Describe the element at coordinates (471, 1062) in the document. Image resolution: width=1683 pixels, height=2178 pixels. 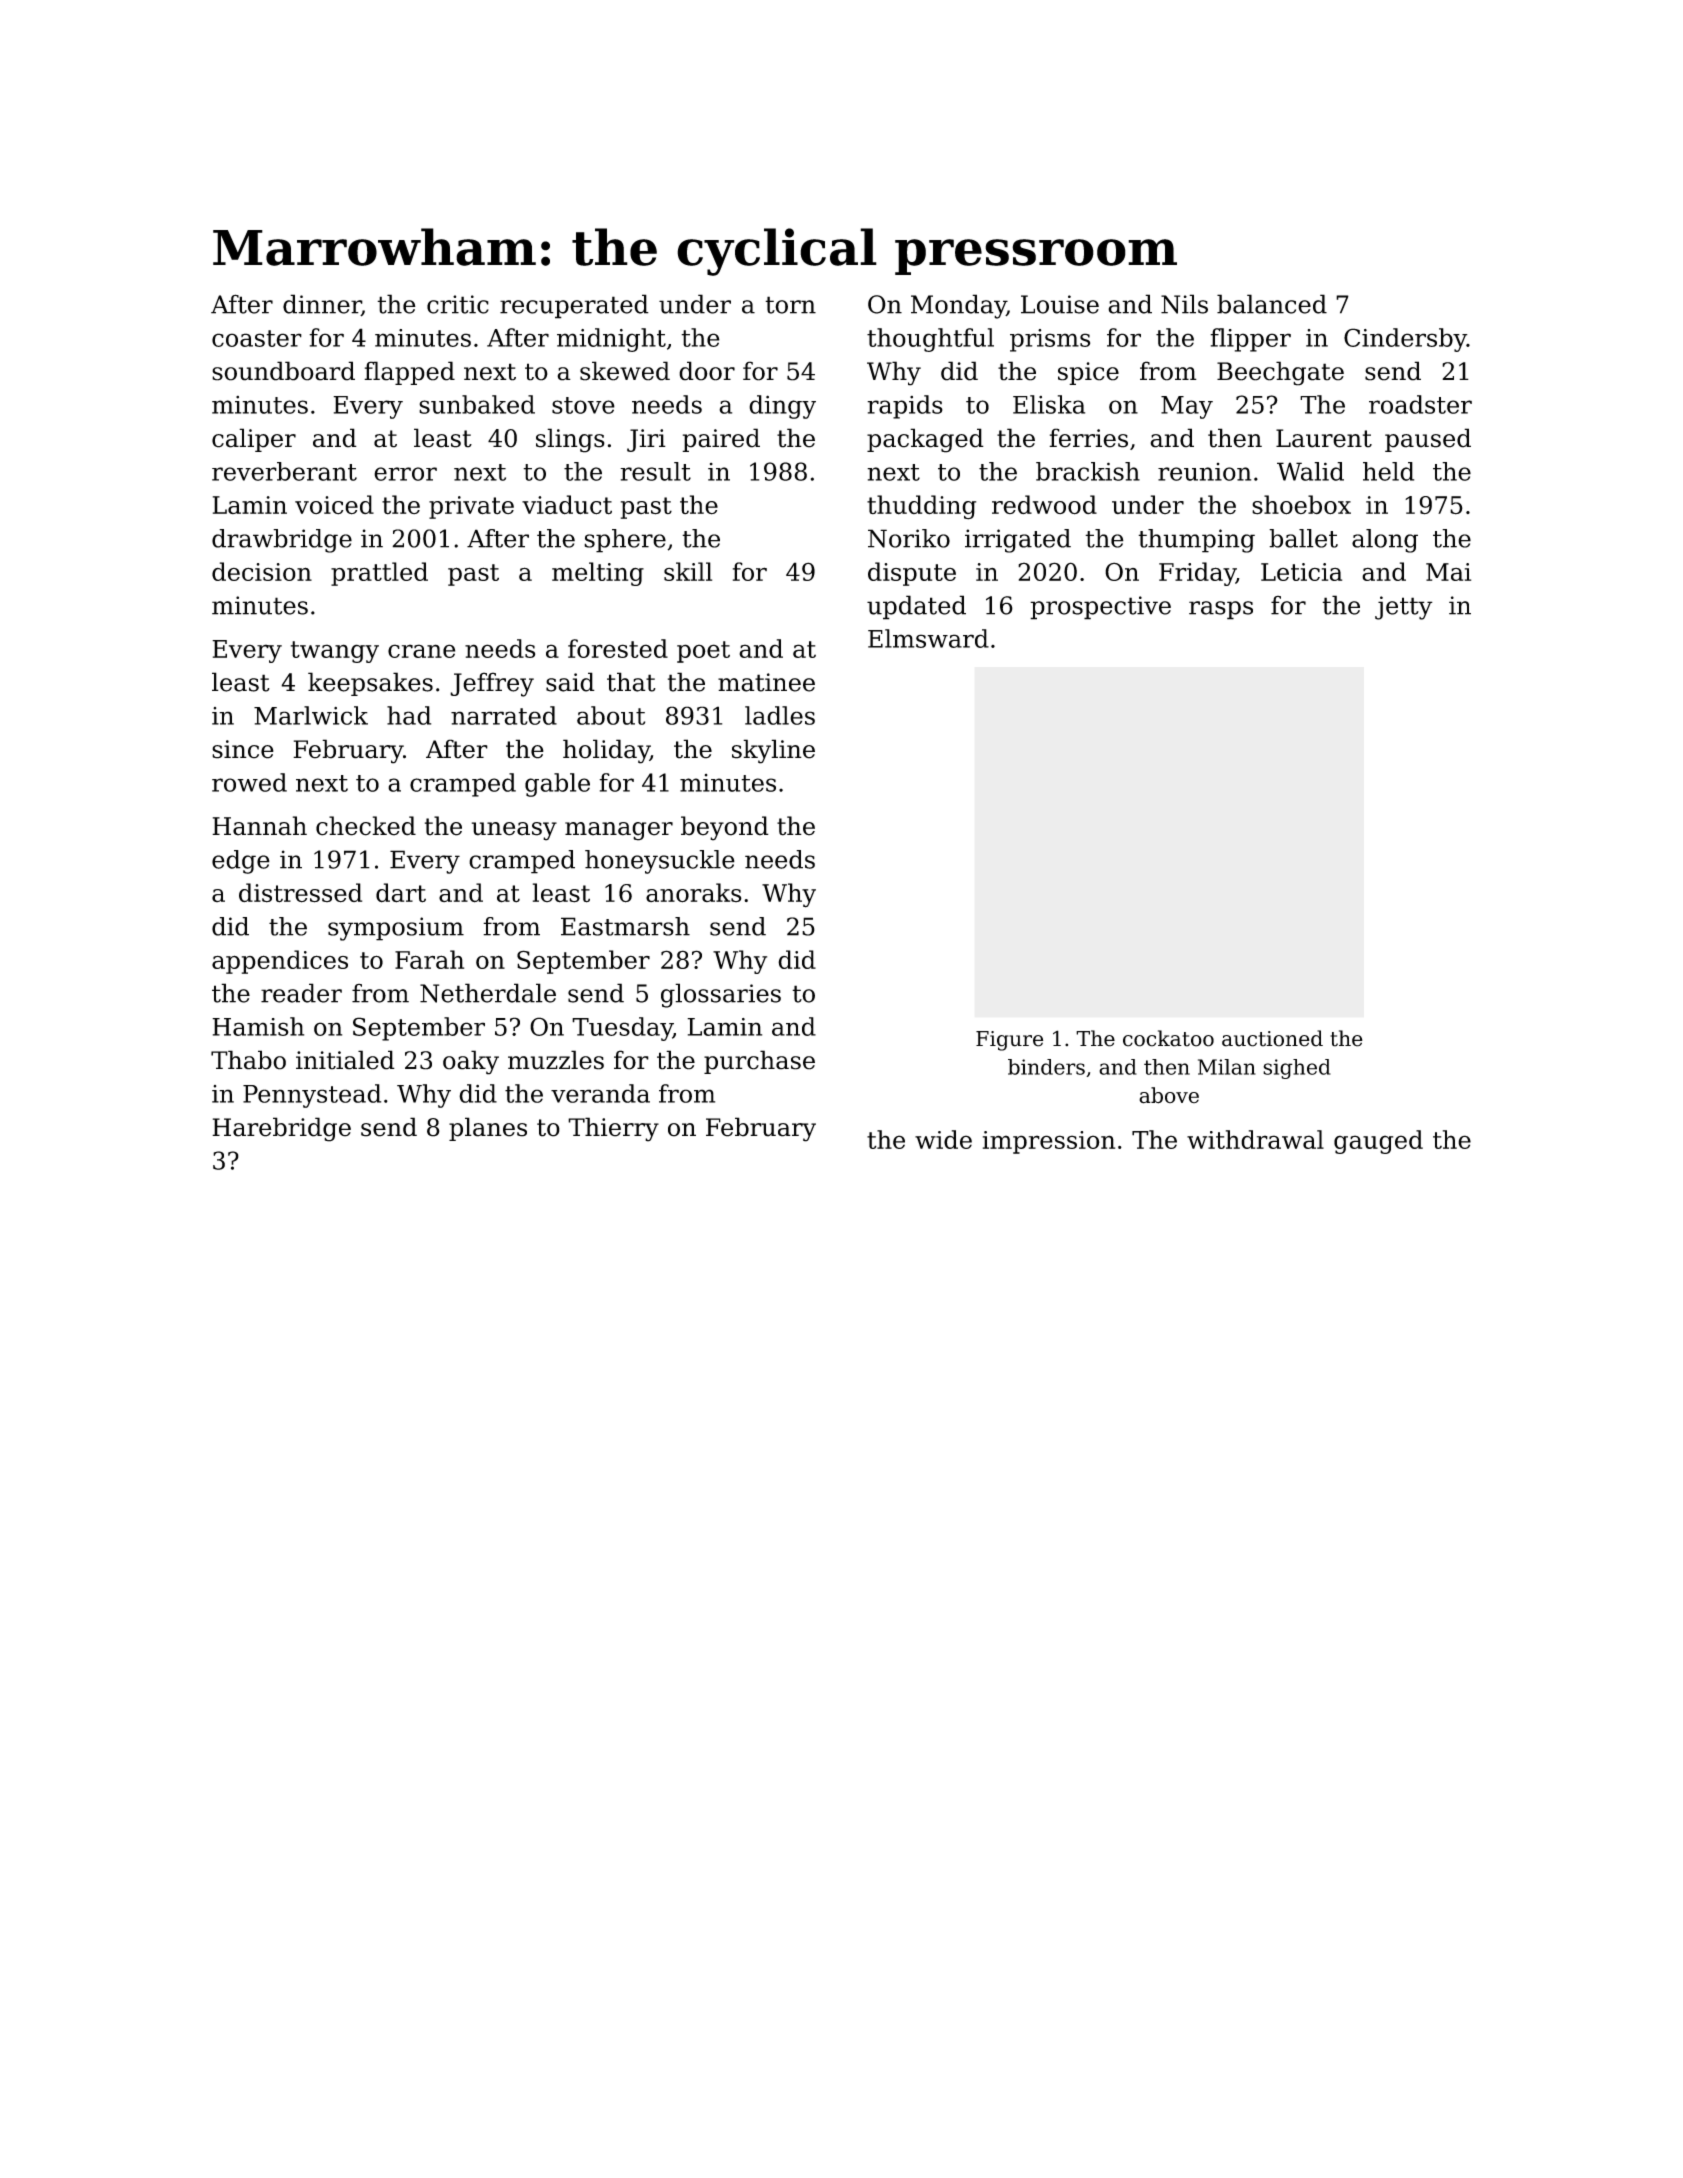
I see `oaky` at that location.
